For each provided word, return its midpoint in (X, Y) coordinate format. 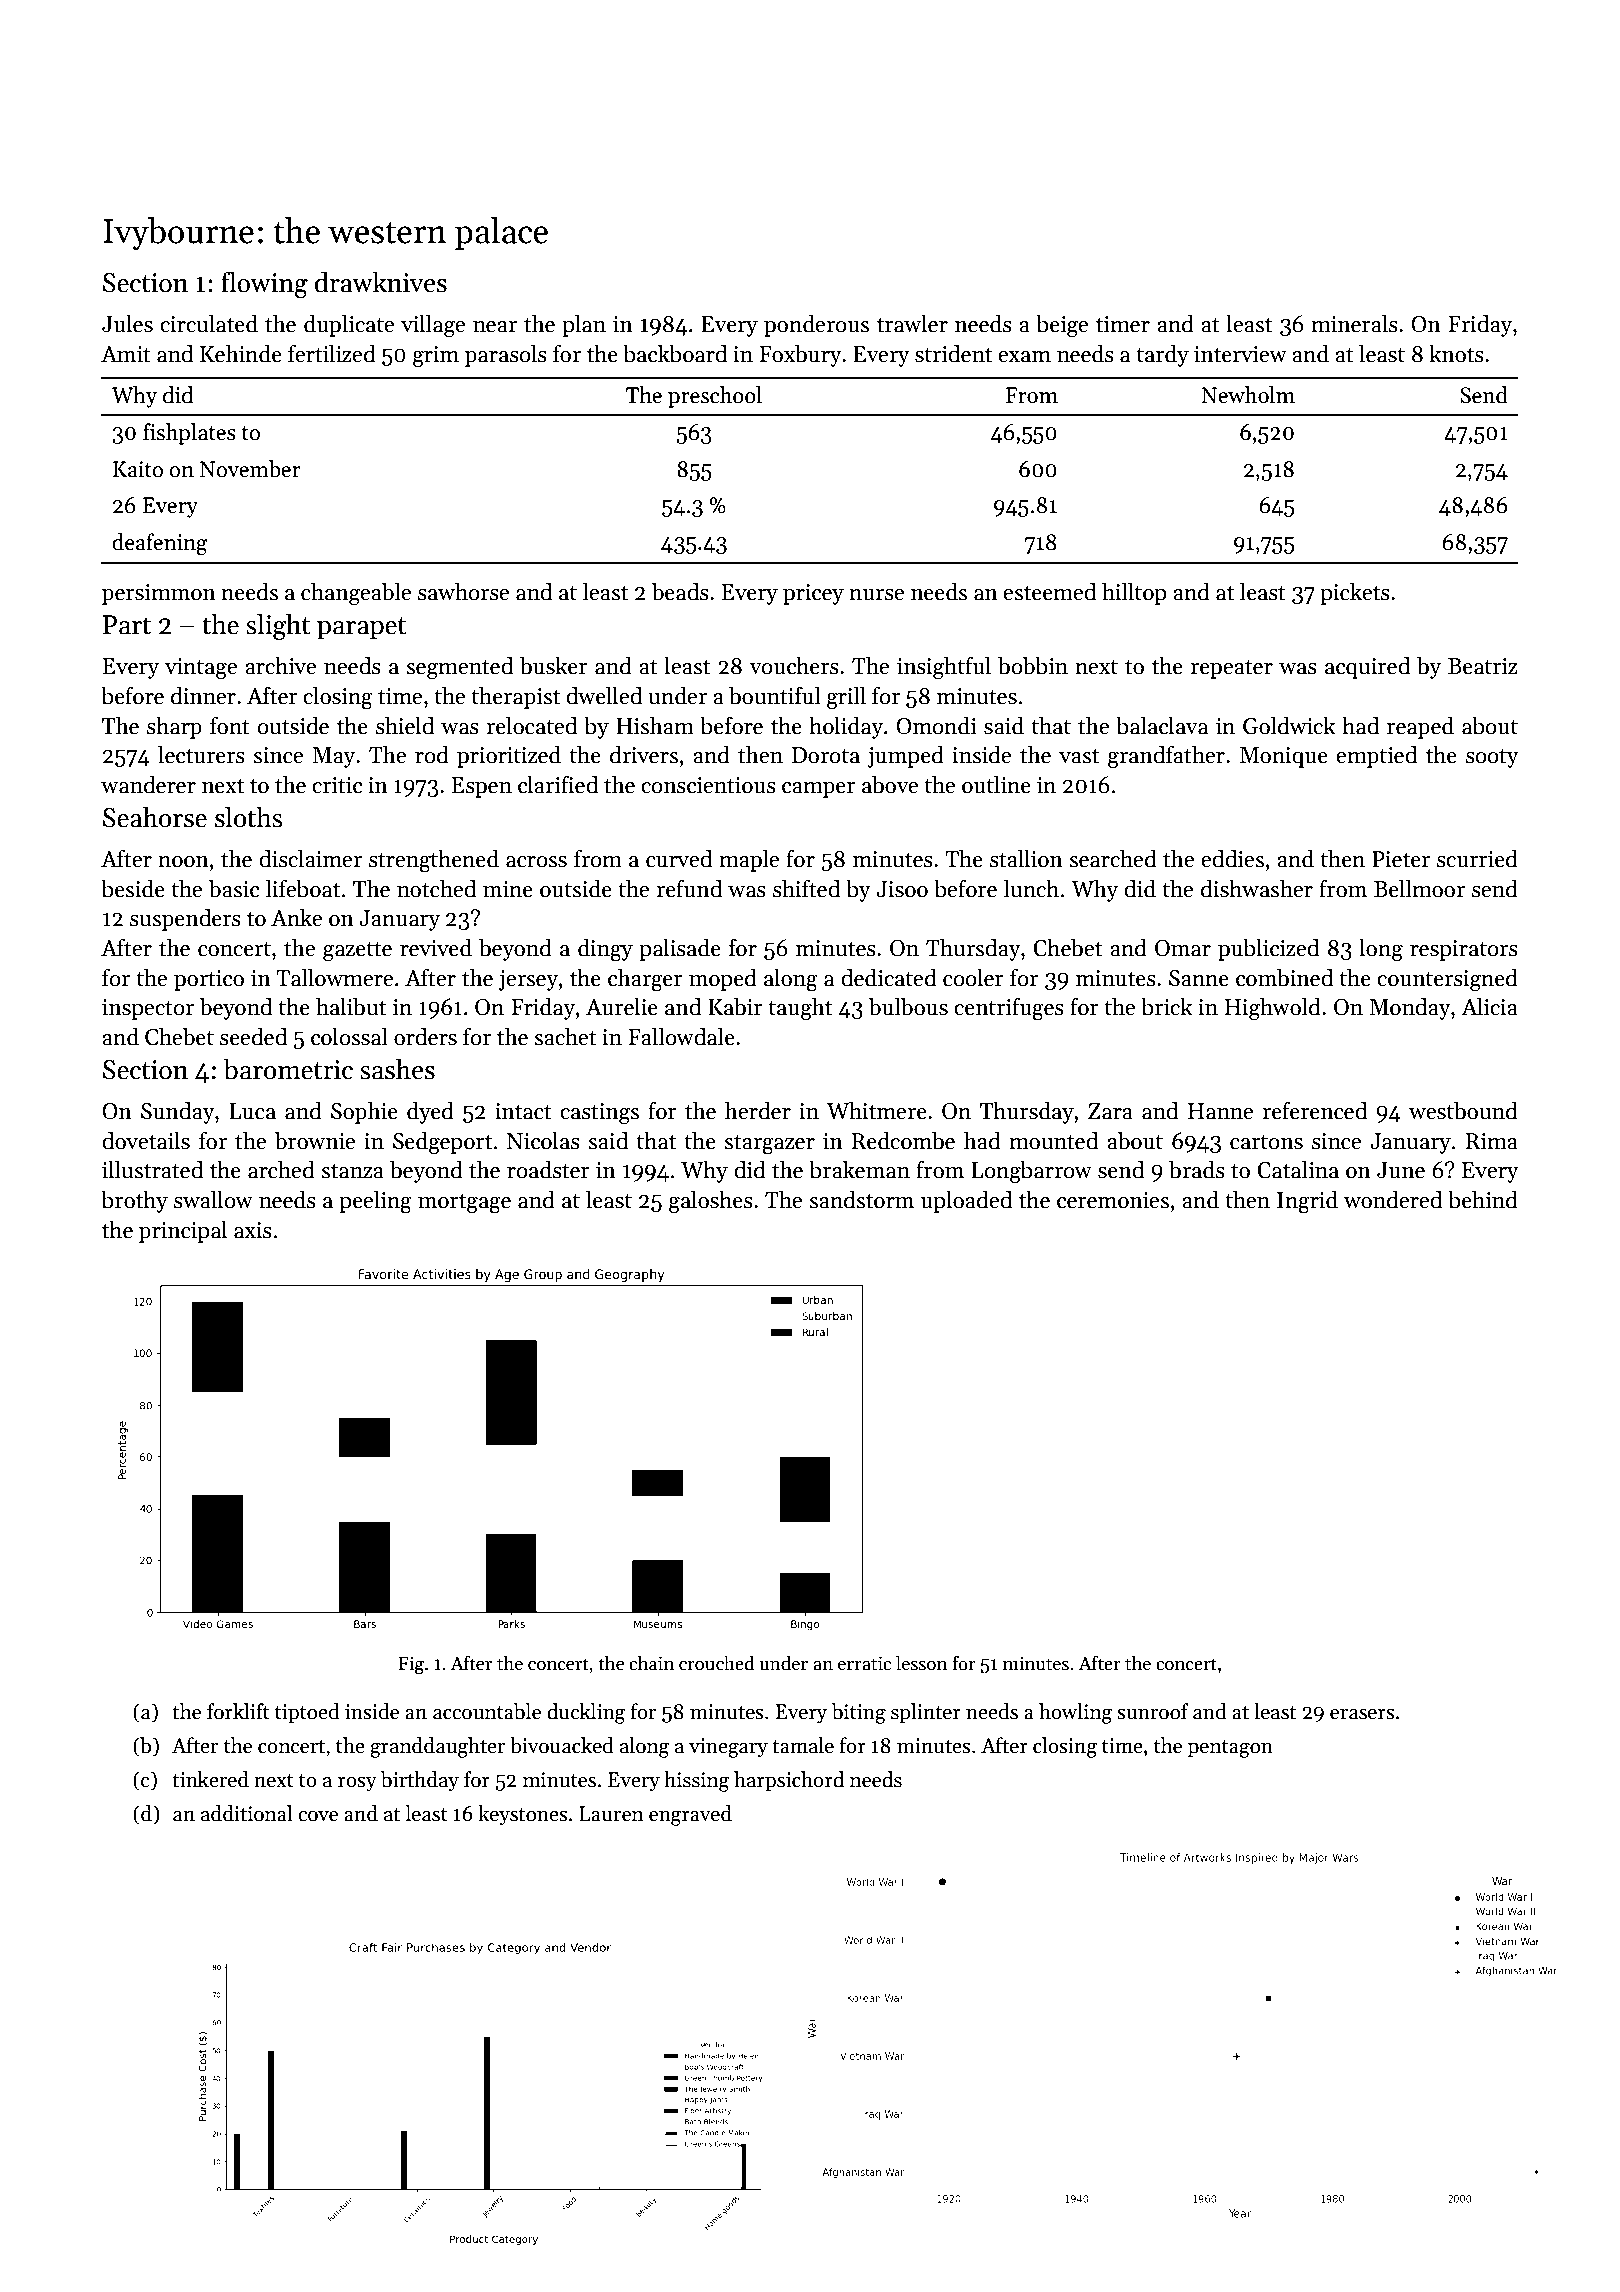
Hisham (655, 726)
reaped (1420, 728)
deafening (160, 544)
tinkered (210, 1779)
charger (645, 980)
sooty (1492, 758)
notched (436, 889)
